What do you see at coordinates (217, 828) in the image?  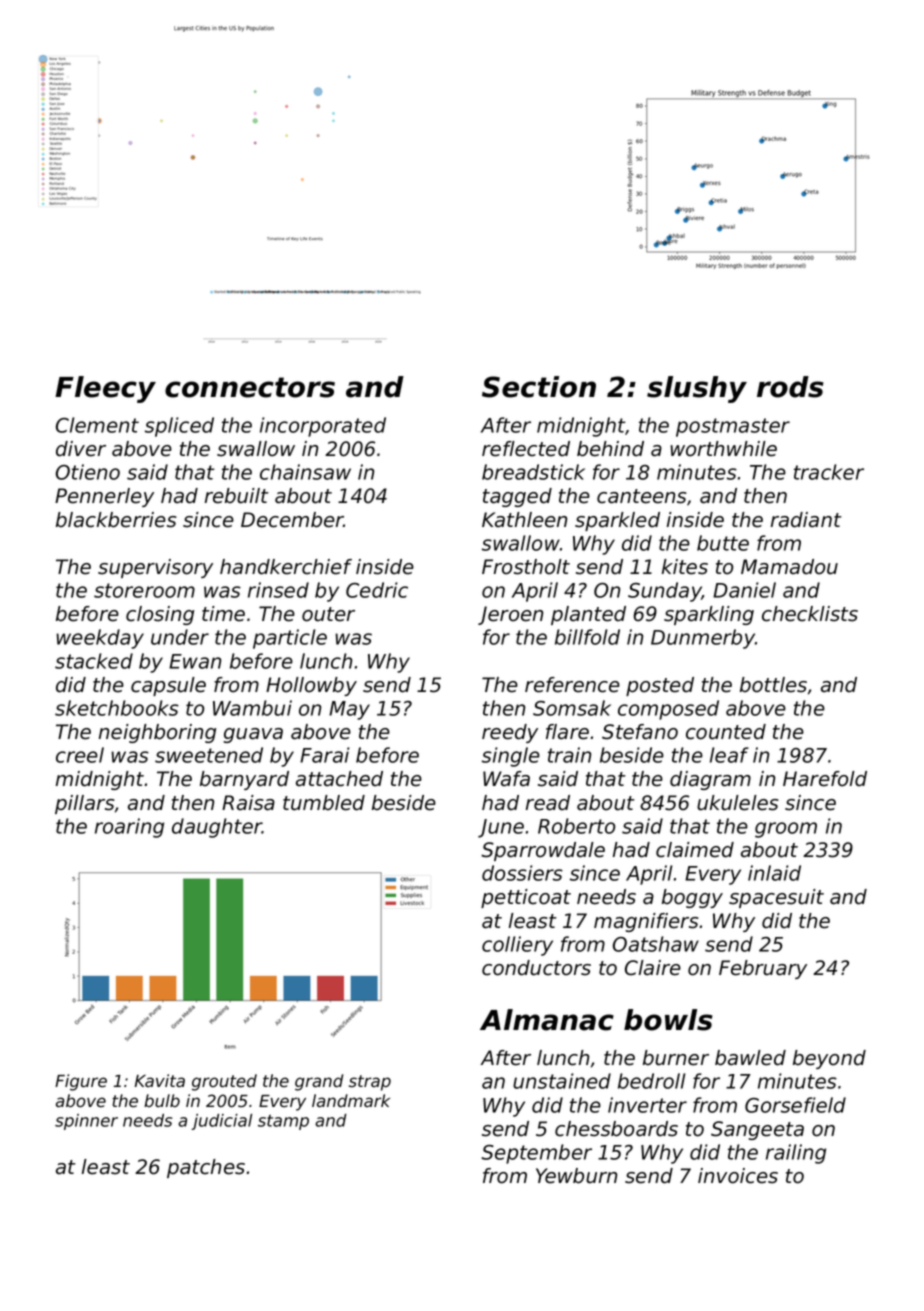 I see `daughter` at bounding box center [217, 828].
